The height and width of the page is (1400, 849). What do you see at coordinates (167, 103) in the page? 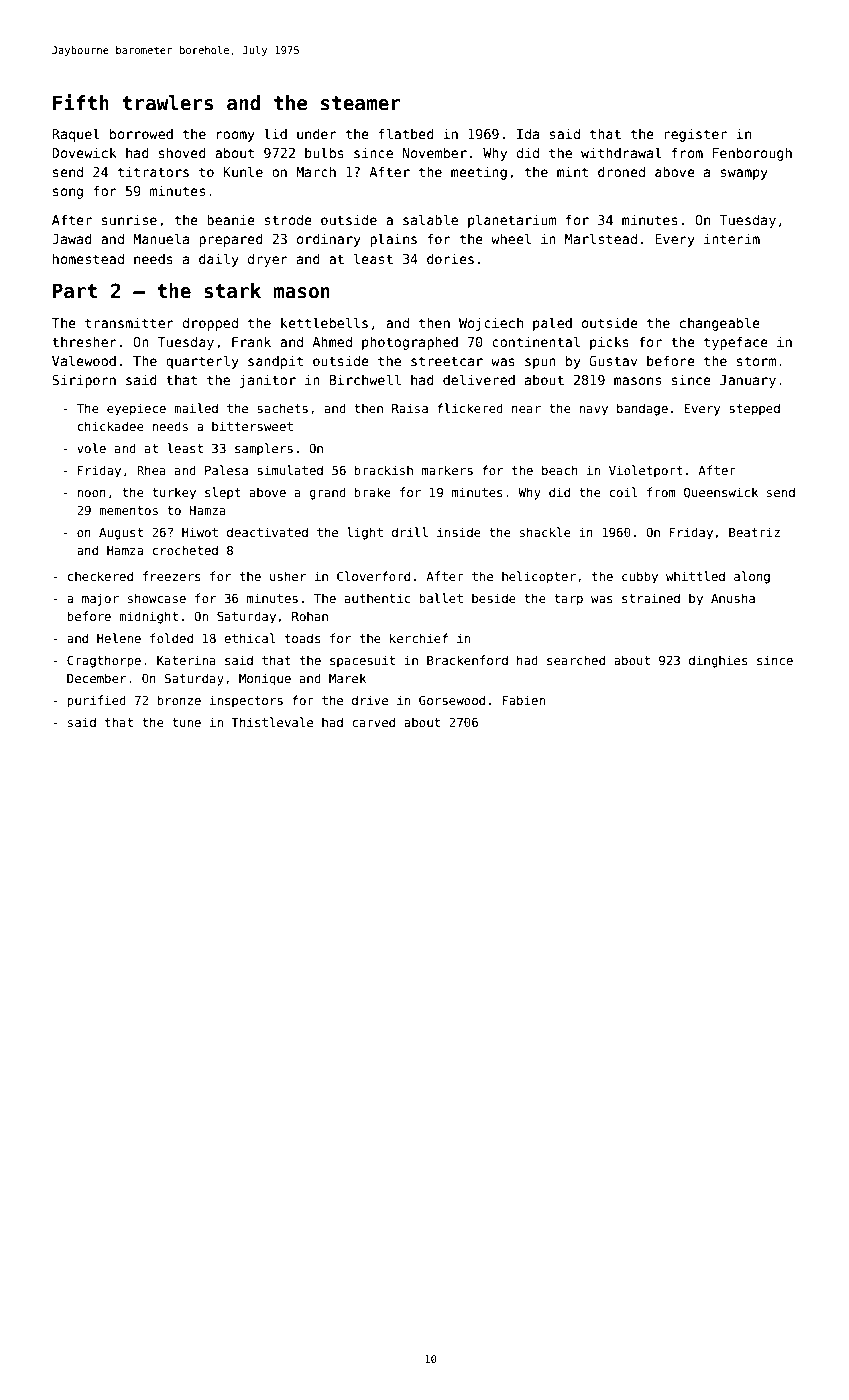
I see `trawlers` at bounding box center [167, 103].
